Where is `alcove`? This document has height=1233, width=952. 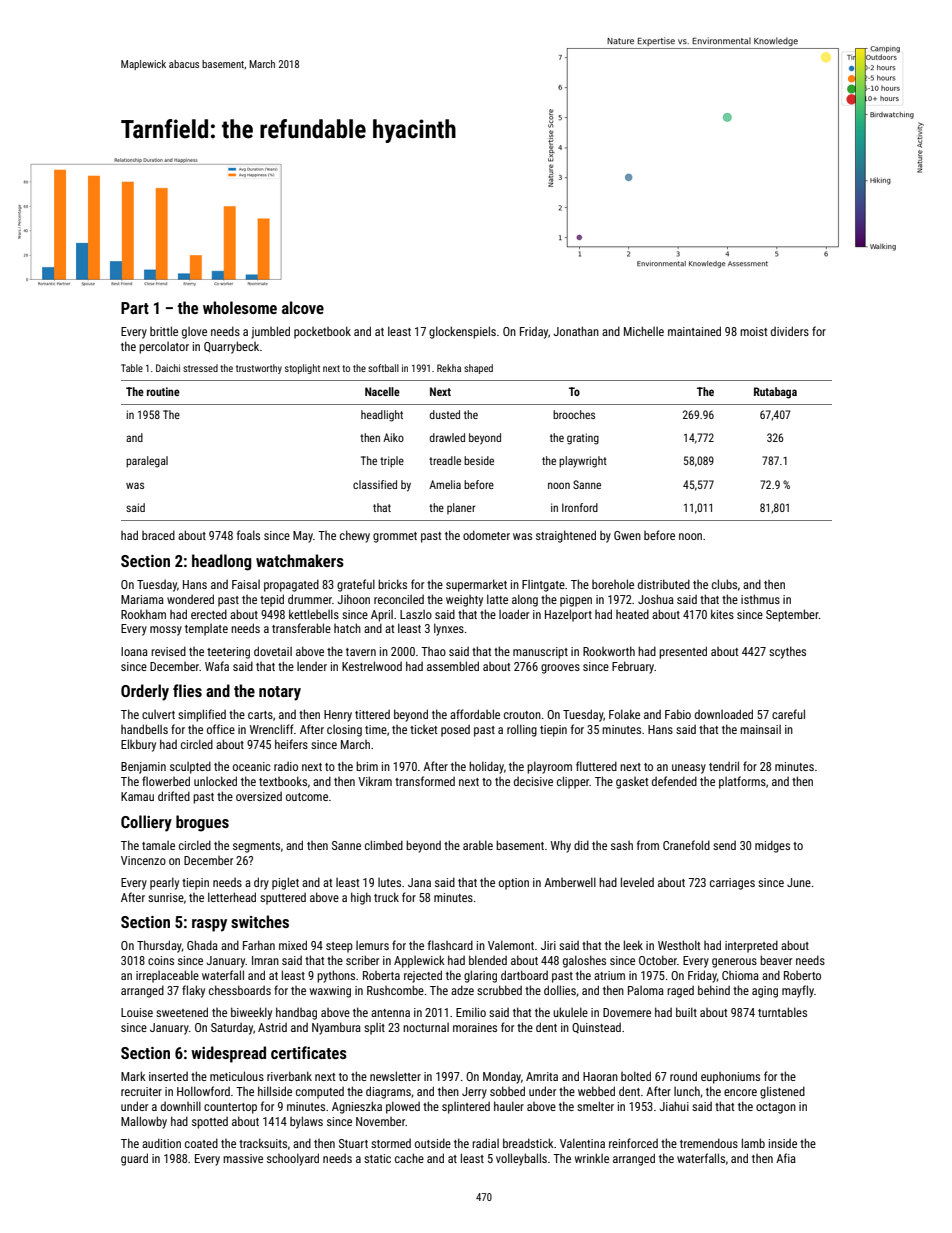 alcove is located at coordinates (303, 307).
